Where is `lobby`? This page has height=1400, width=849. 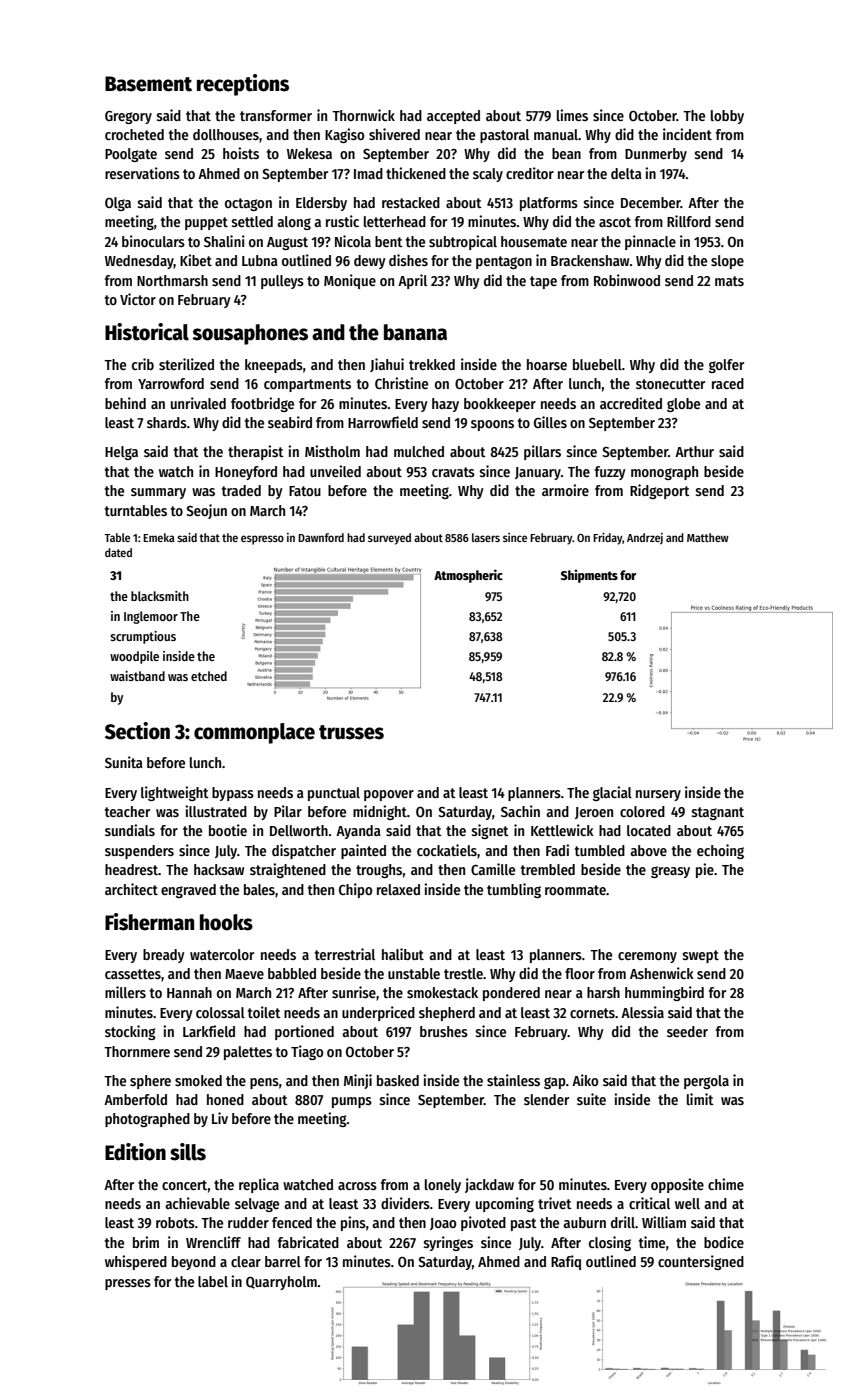 lobby is located at coordinates (727, 117).
